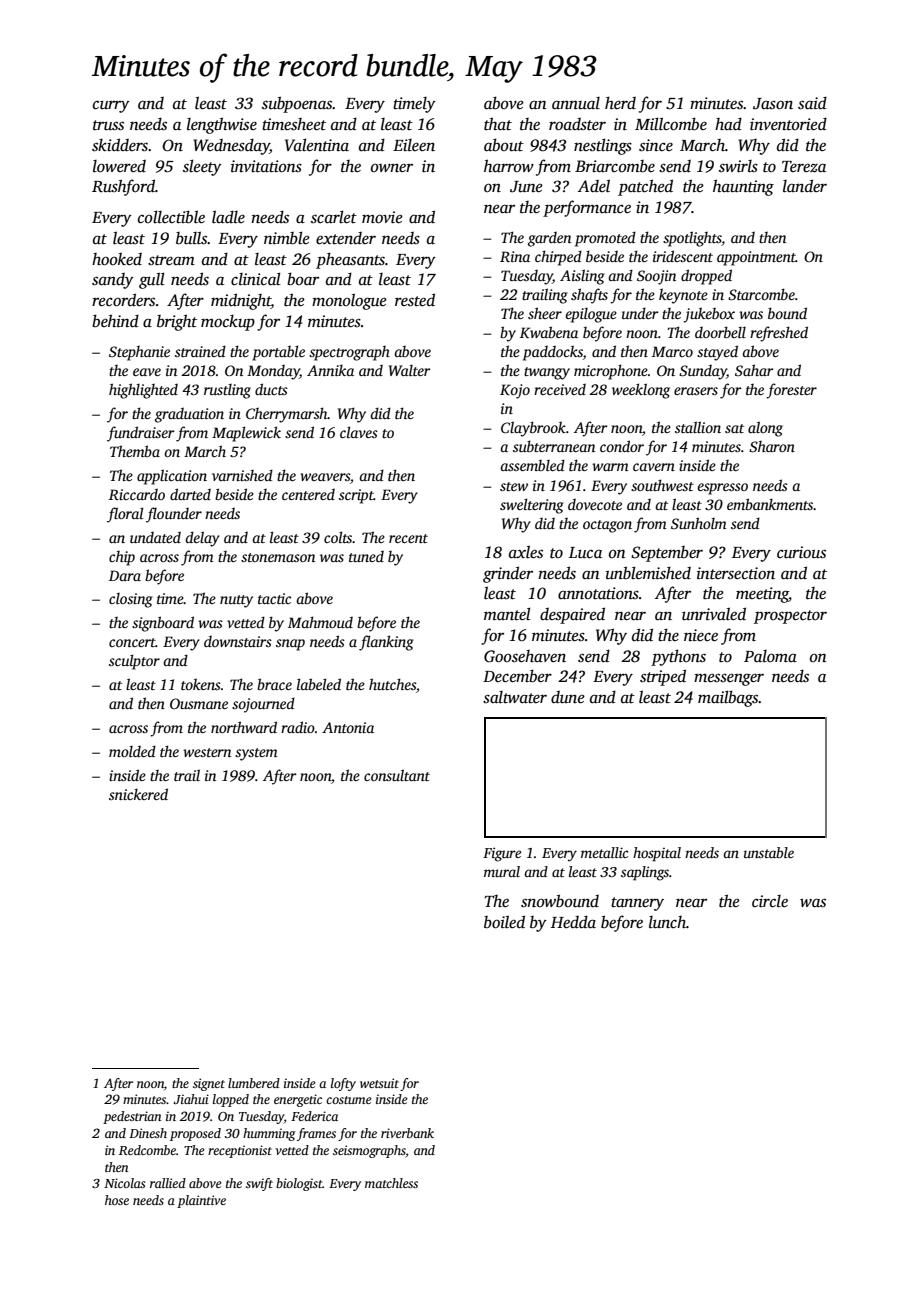  Describe the element at coordinates (509, 165) in the image. I see `harrow` at that location.
